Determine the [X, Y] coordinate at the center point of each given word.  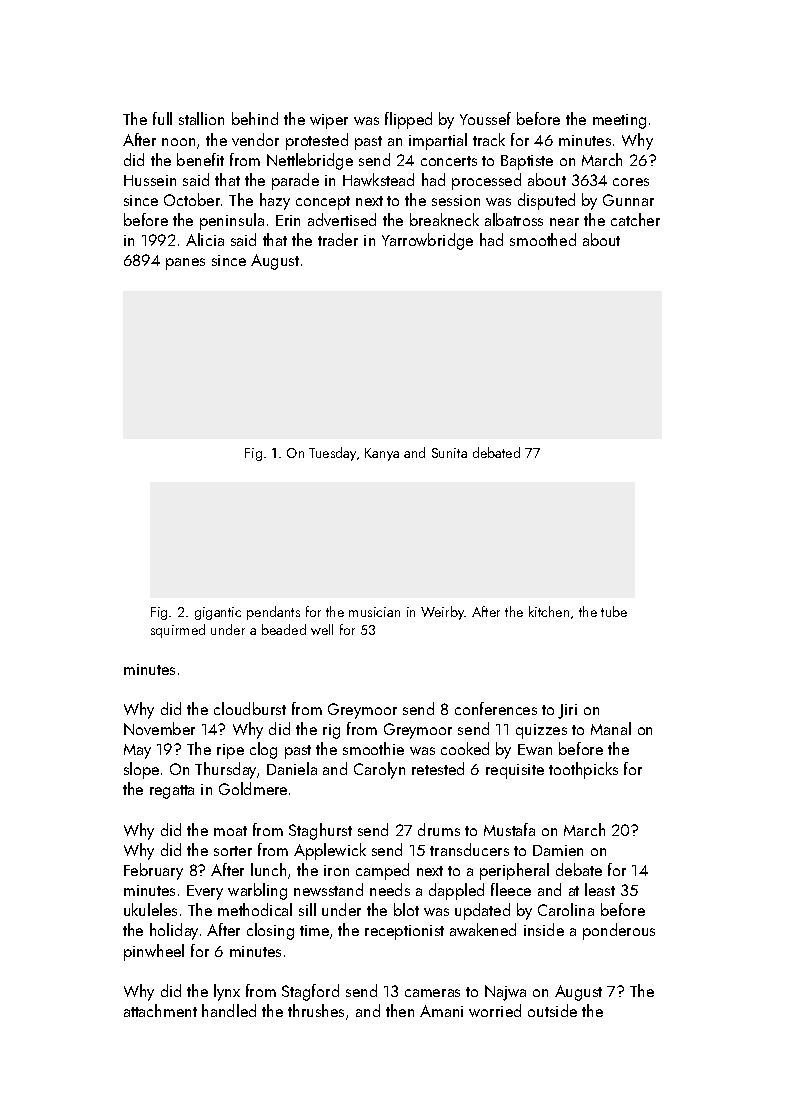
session [456, 200]
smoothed [543, 239]
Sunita [449, 453]
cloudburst [250, 708]
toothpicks [583, 770]
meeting [619, 121]
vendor [255, 139]
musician [374, 612]
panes [185, 264]
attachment [160, 1010]
